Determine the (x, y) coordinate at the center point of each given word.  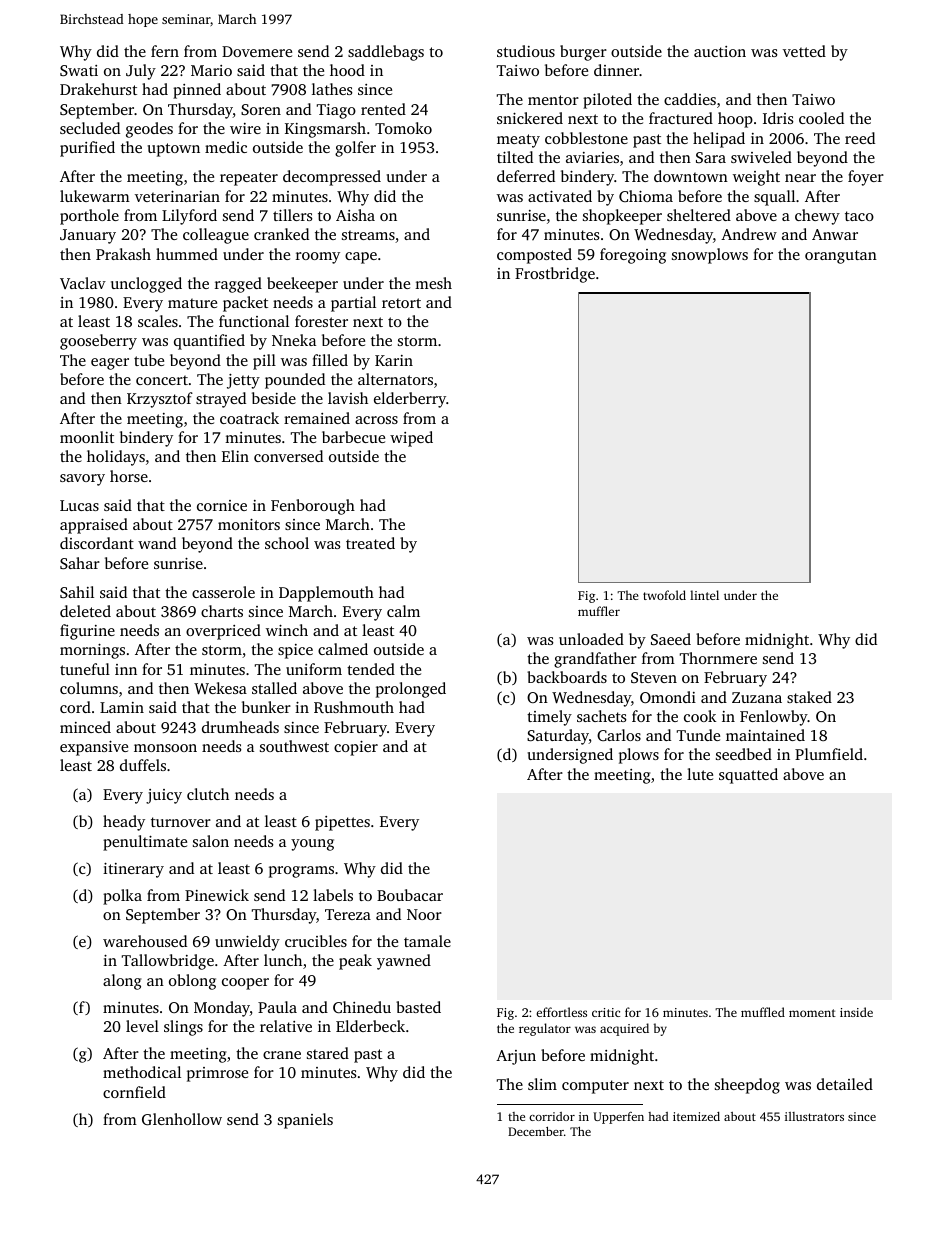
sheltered (699, 215)
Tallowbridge (168, 962)
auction (720, 51)
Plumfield (829, 754)
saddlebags (386, 53)
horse (129, 476)
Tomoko (403, 128)
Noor (424, 914)
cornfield (134, 1092)
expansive (94, 748)
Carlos (619, 735)
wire (245, 128)
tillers (293, 215)
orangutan (841, 257)
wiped (411, 439)
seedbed (744, 754)
